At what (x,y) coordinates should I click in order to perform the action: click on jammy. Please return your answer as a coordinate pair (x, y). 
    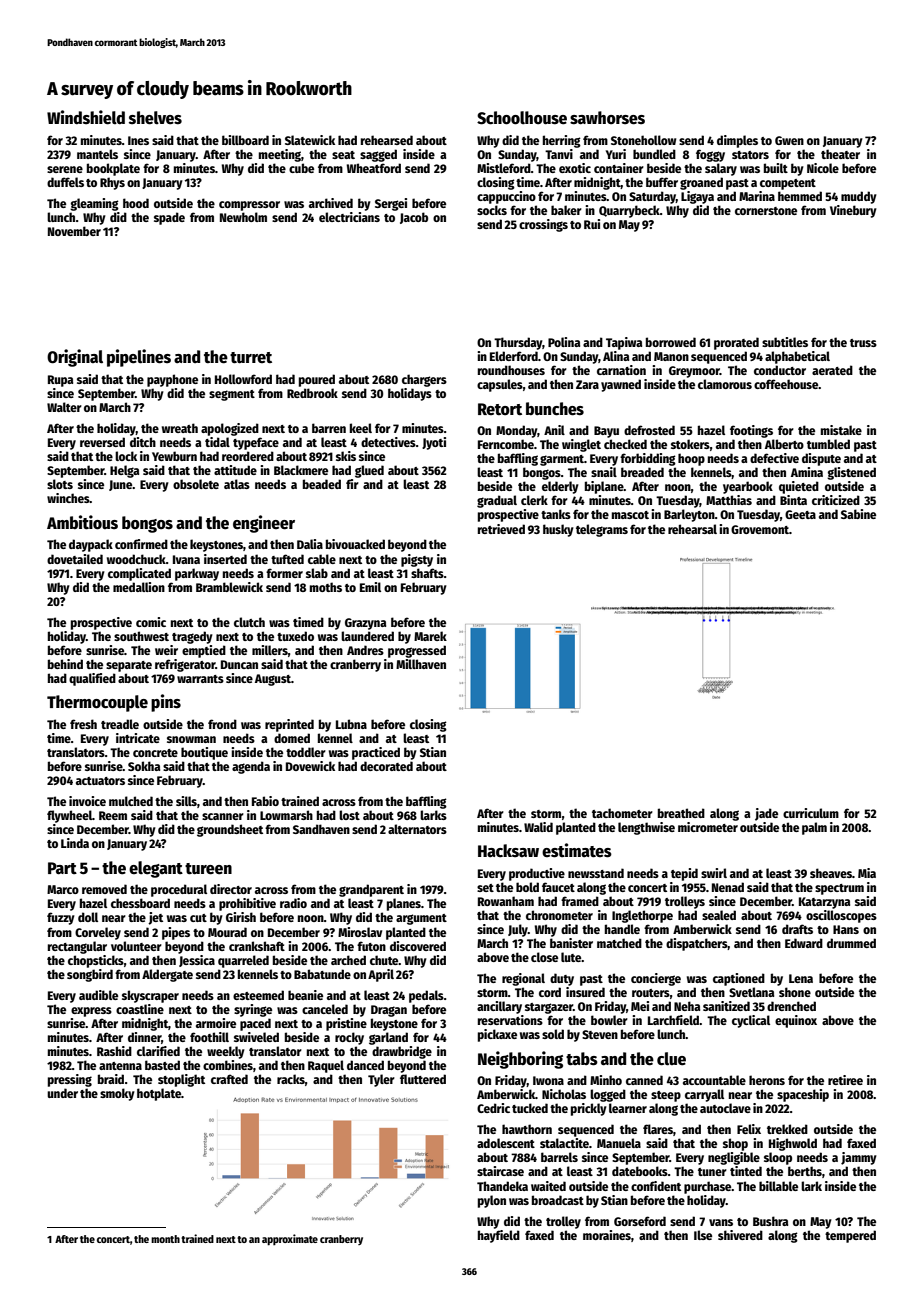
    Looking at the image, I should click on (859, 1158).
